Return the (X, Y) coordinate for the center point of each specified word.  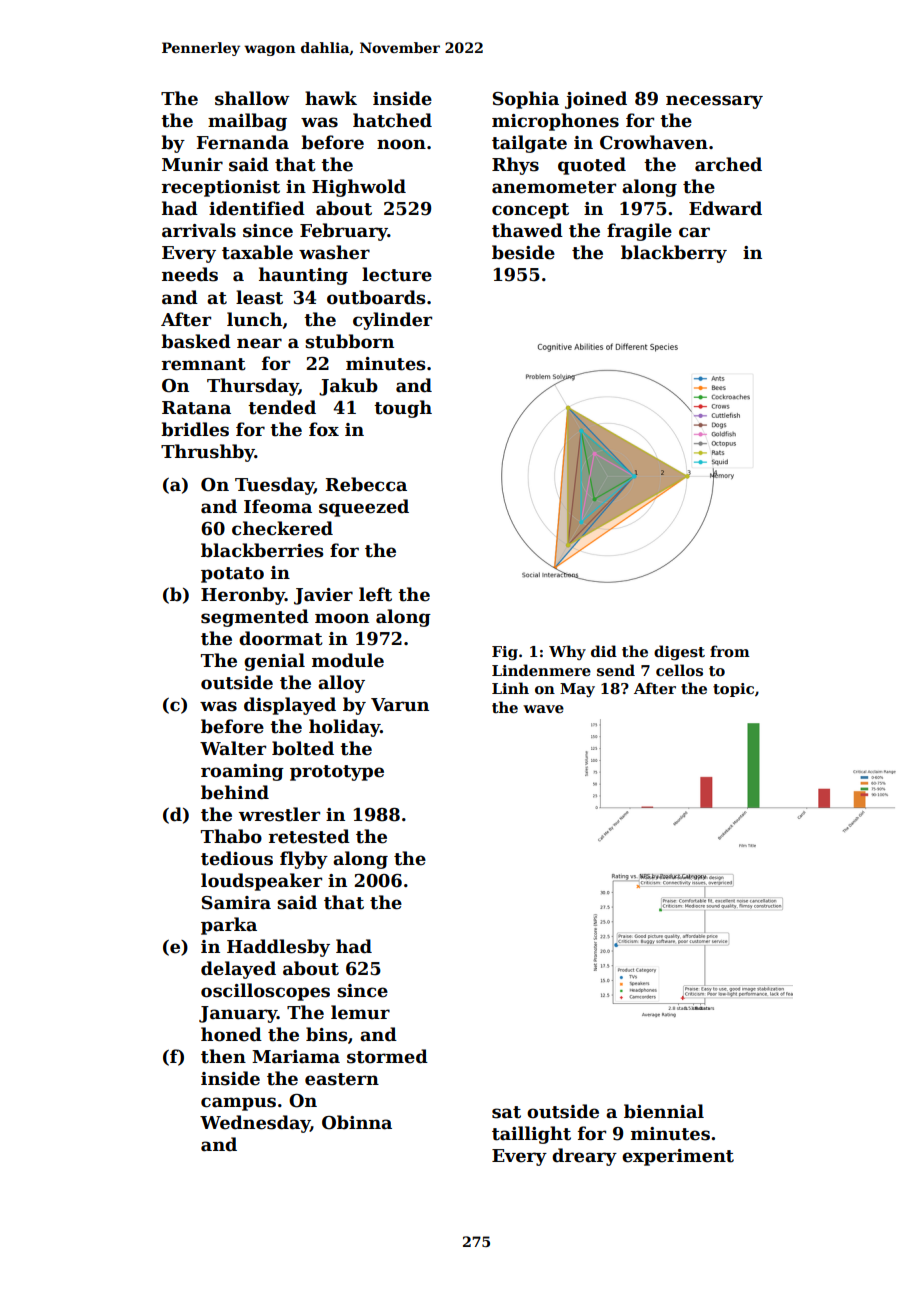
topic (733, 690)
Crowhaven (654, 142)
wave (543, 709)
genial (274, 662)
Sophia (526, 100)
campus (238, 1104)
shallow (252, 98)
